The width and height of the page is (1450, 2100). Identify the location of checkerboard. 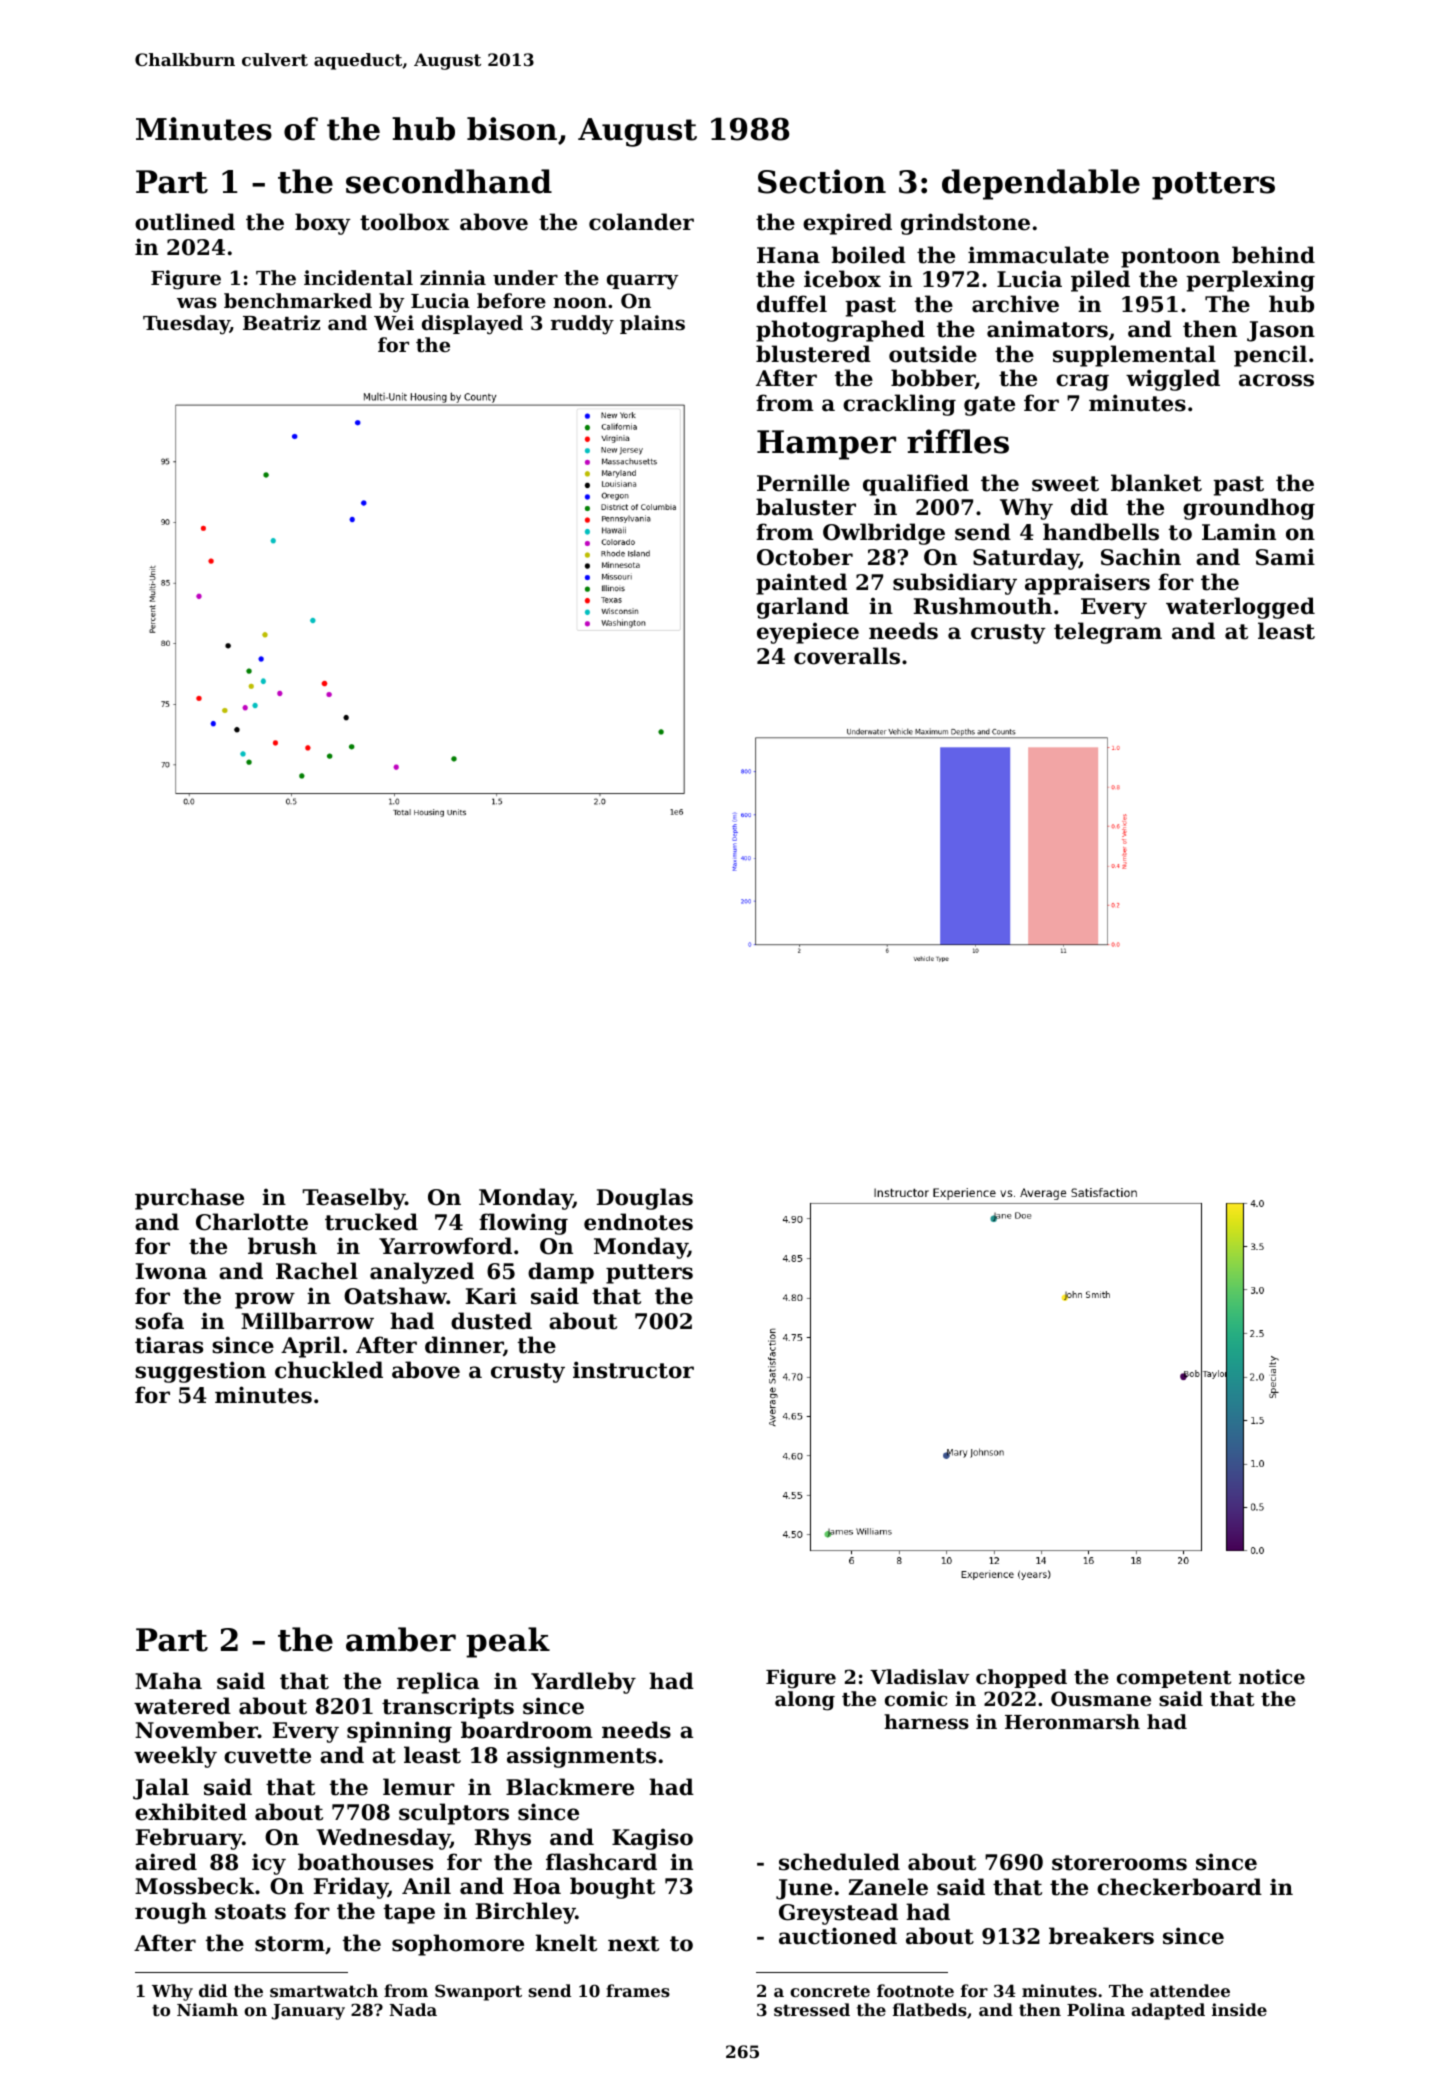
(1179, 1887).
